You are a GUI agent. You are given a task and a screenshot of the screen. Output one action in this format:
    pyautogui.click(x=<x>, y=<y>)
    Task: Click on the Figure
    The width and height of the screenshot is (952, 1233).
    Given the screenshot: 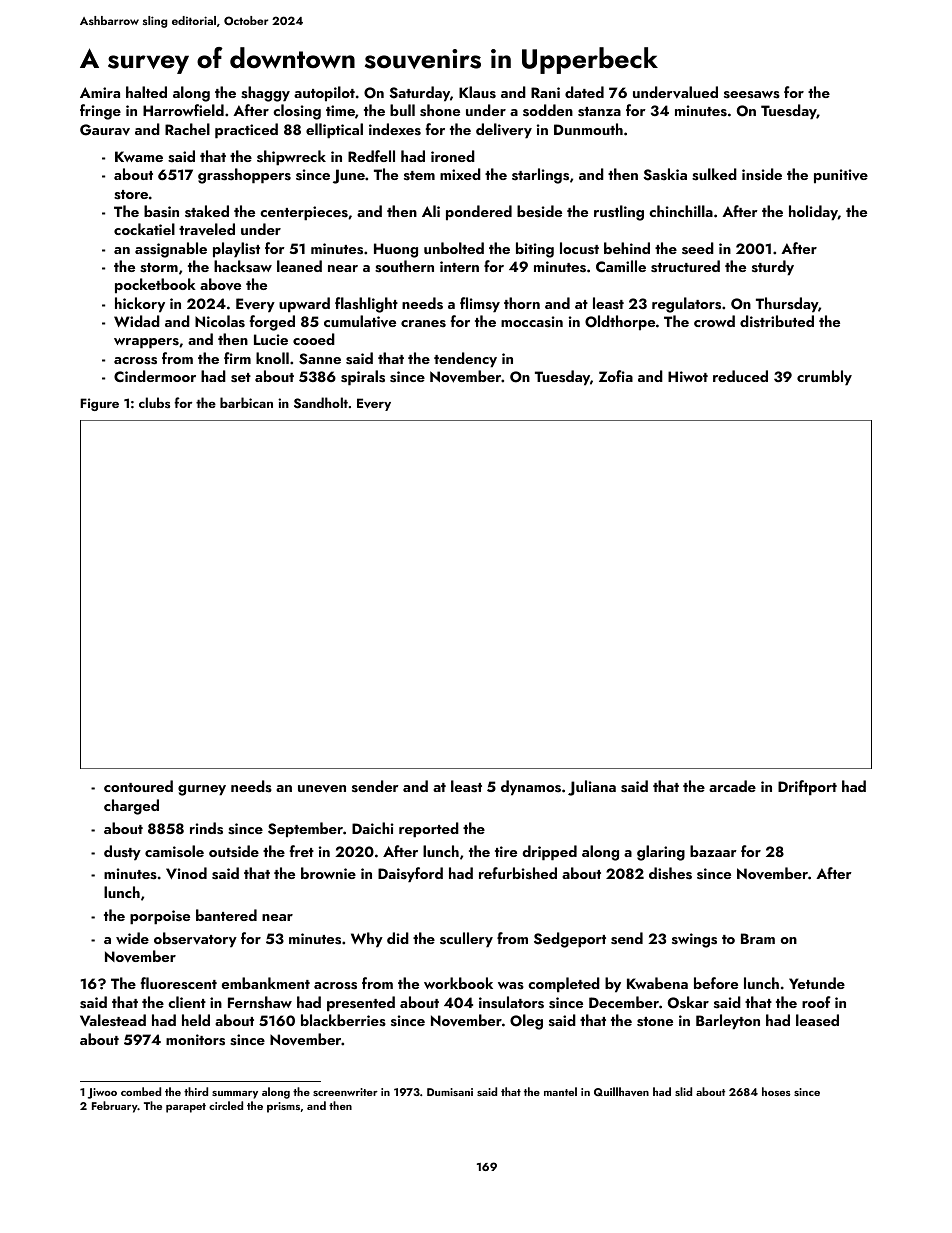 What is the action you would take?
    pyautogui.click(x=99, y=404)
